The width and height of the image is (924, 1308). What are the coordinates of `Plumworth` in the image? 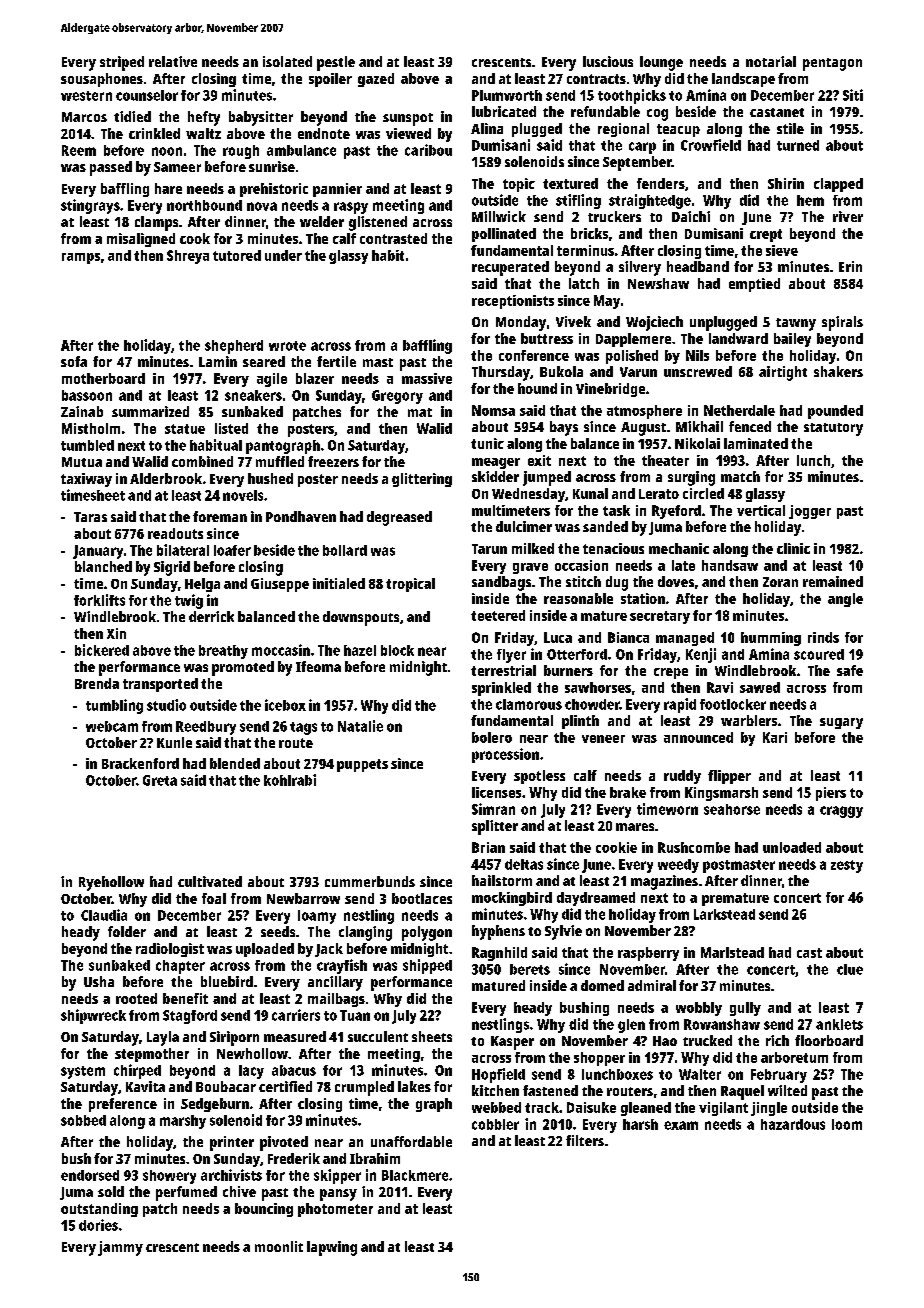 It's located at (507, 95).
